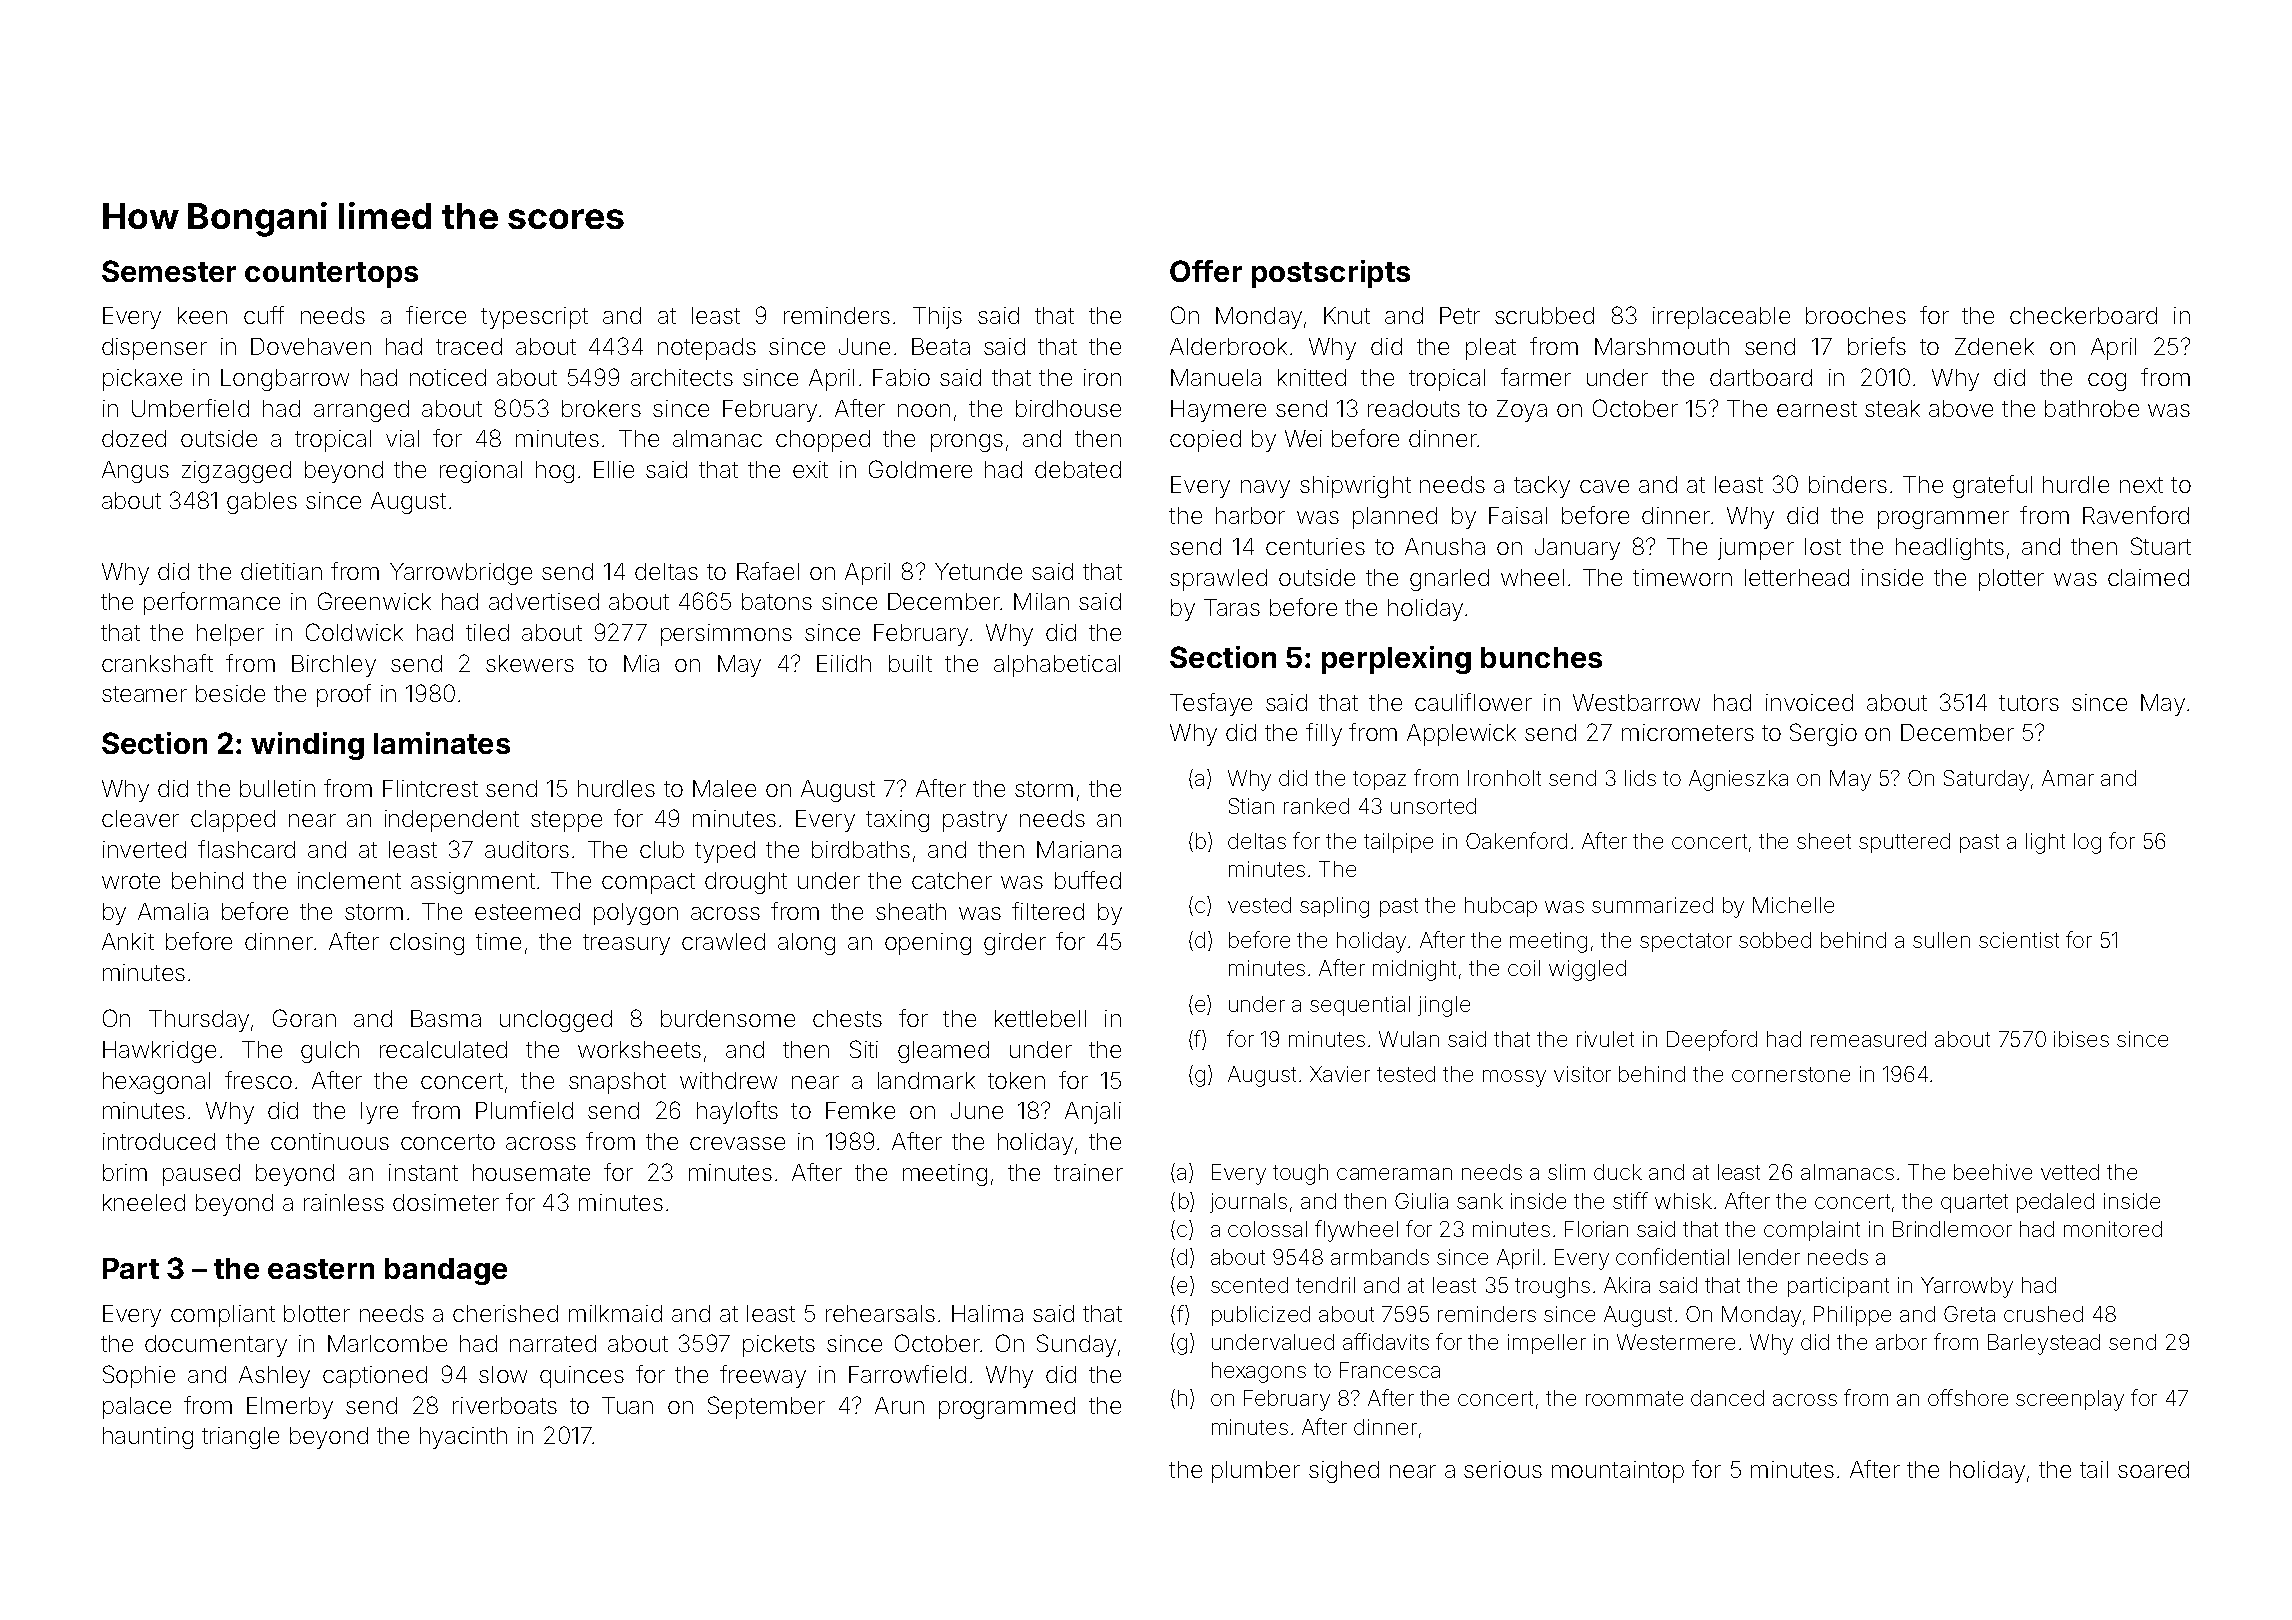 The height and width of the screenshot is (1620, 2292). What do you see at coordinates (737, 1143) in the screenshot?
I see `crevasse` at bounding box center [737, 1143].
